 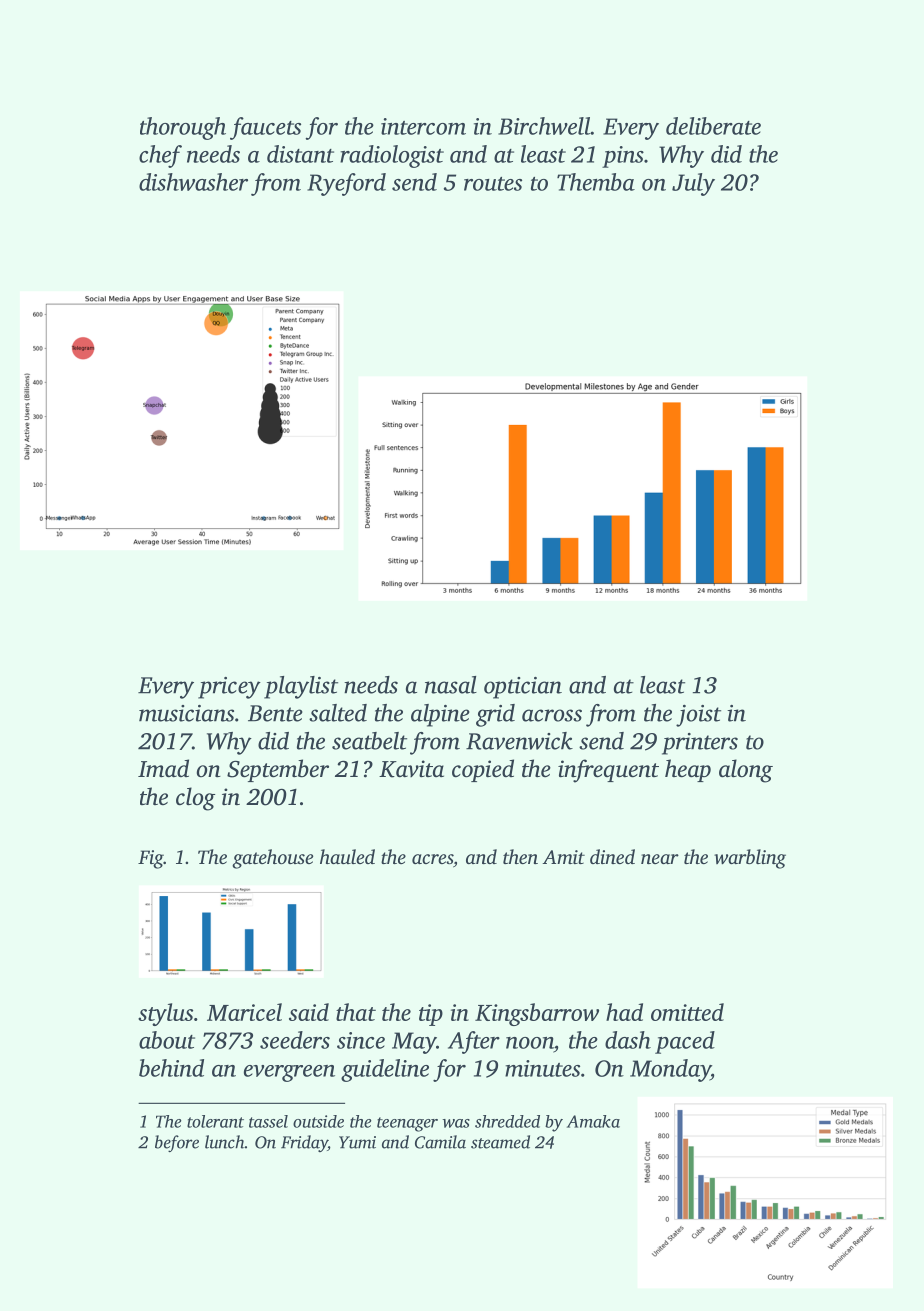 What do you see at coordinates (713, 126) in the screenshot?
I see `deliberate` at bounding box center [713, 126].
